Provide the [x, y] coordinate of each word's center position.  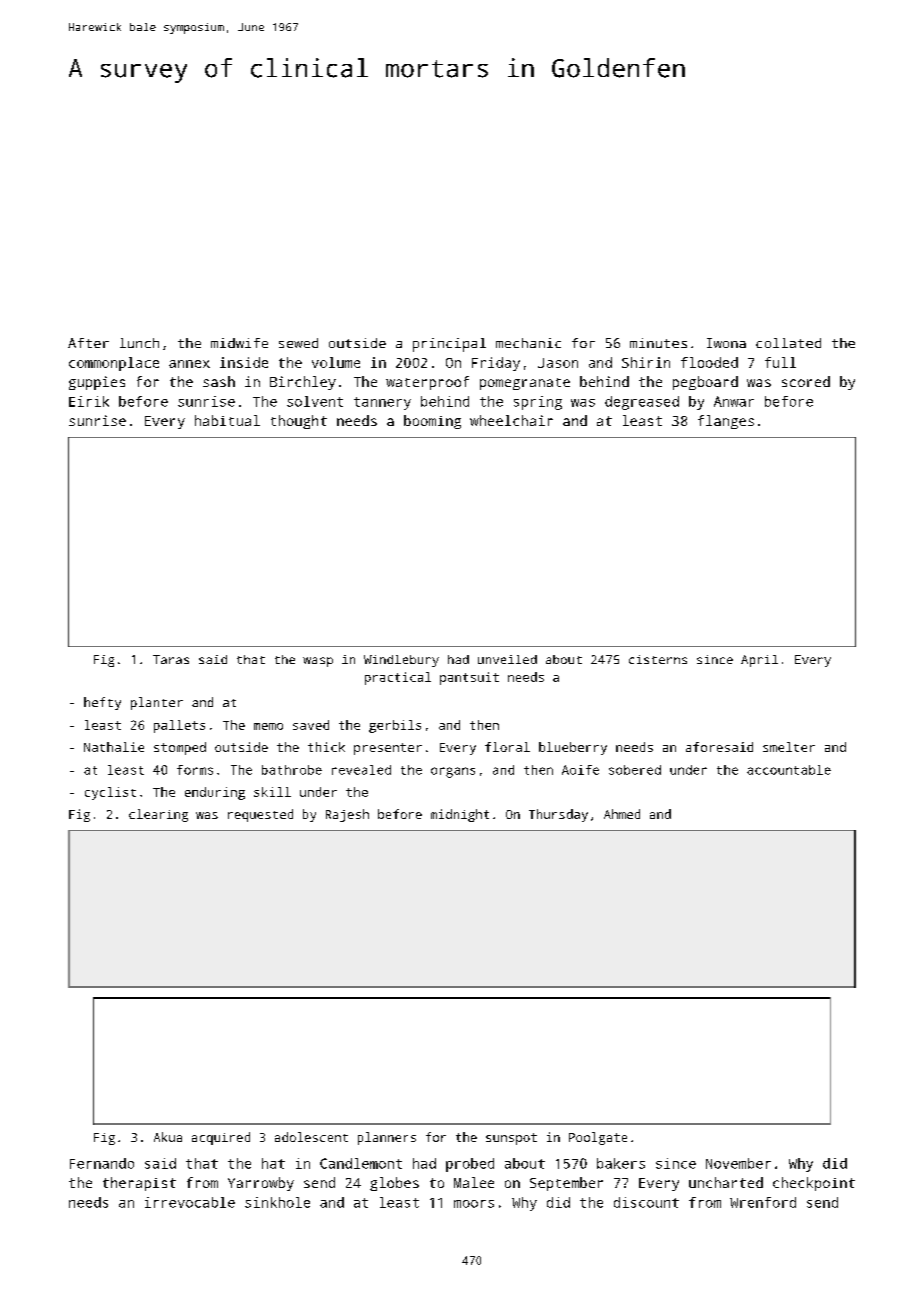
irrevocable [190, 1202]
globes [394, 1184]
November [738, 1163]
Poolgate [598, 1138]
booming [432, 422]
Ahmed [622, 814]
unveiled [507, 659]
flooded [709, 362]
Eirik [89, 401]
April [759, 661]
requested [260, 815]
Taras [171, 659]
